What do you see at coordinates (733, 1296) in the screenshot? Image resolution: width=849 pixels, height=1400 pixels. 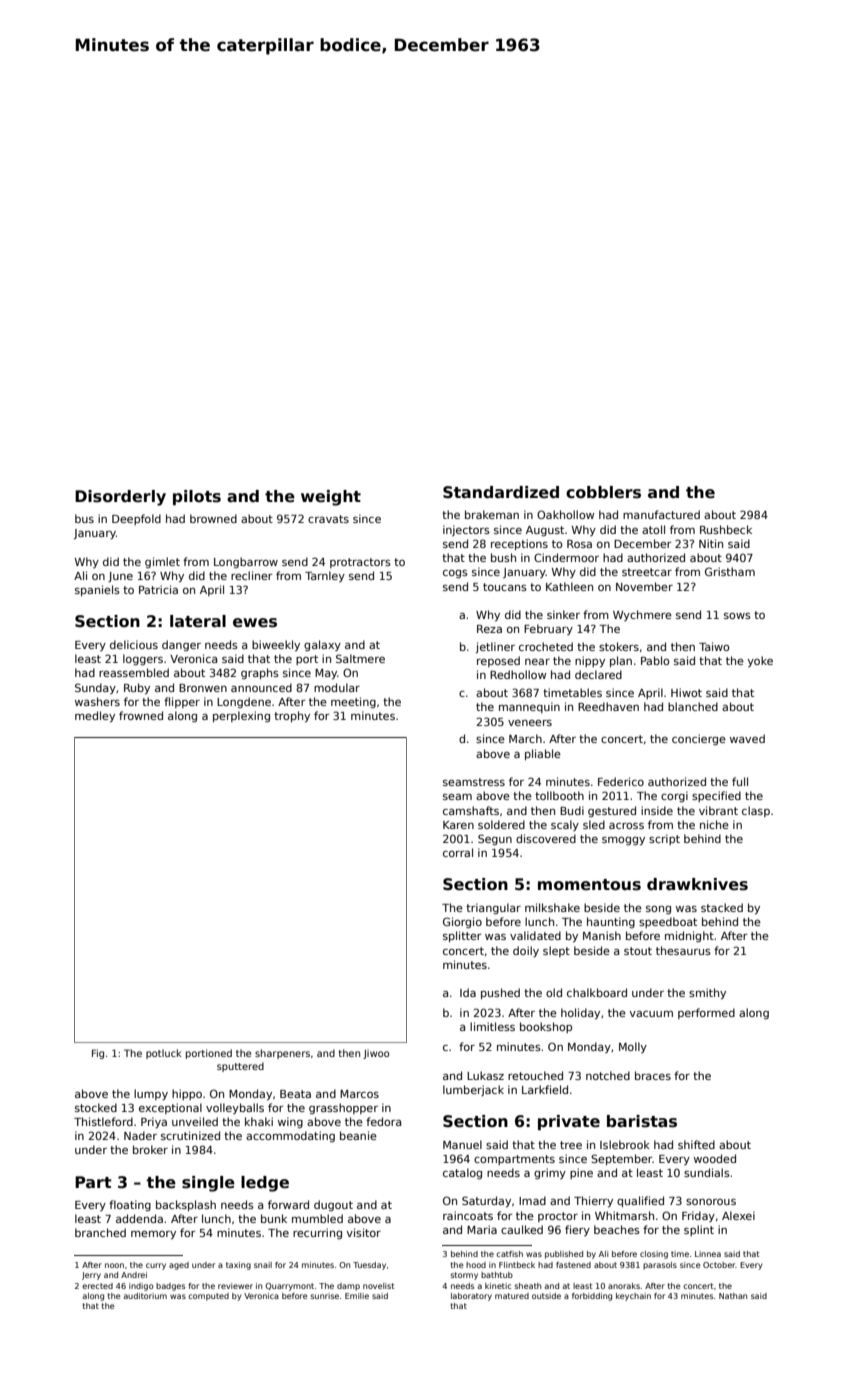 I see `Nathan` at bounding box center [733, 1296].
